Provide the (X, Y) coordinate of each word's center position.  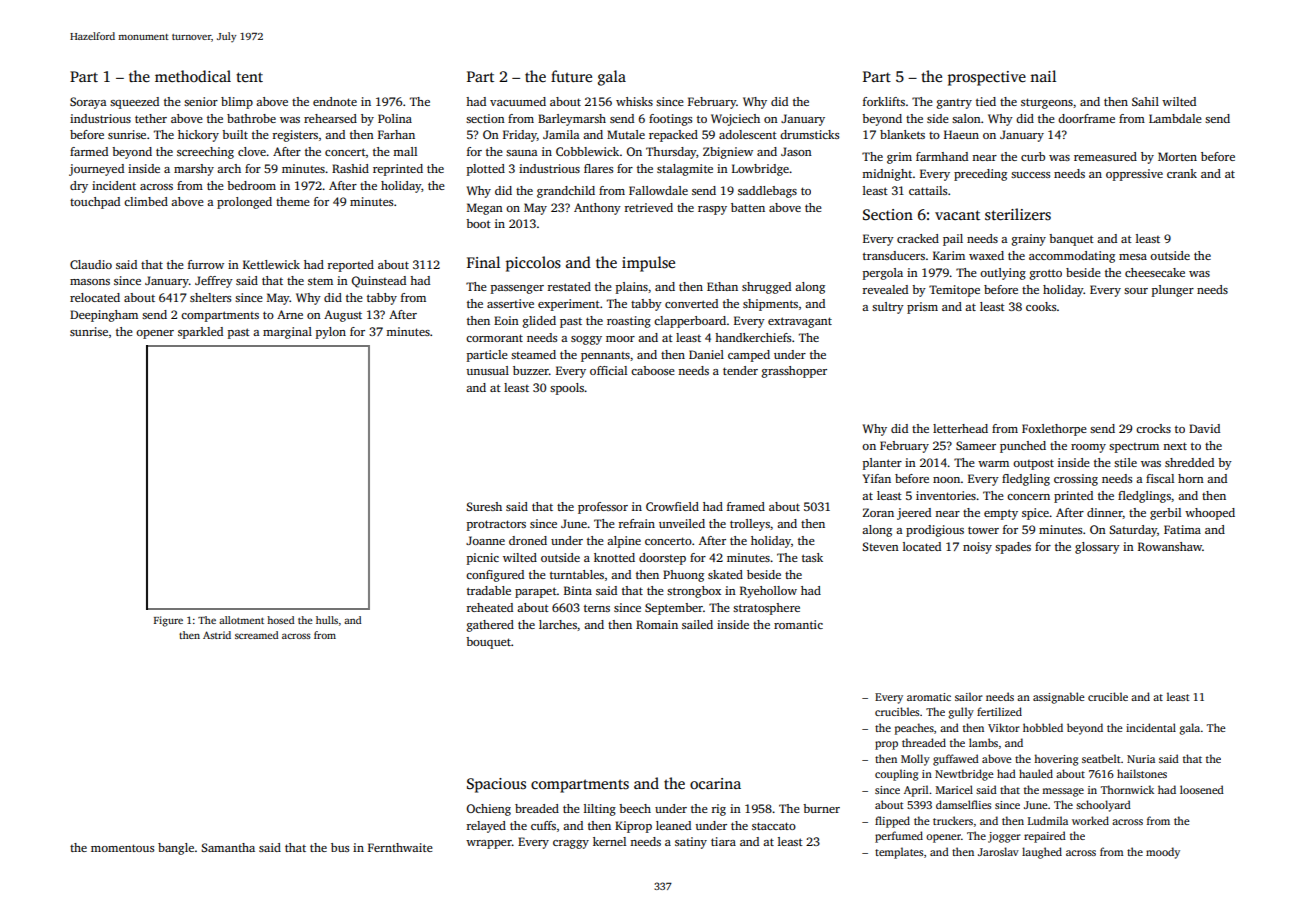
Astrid (217, 635)
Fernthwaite (400, 847)
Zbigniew (728, 153)
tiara (723, 841)
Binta (578, 590)
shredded (1189, 462)
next (1175, 446)
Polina (395, 118)
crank (1182, 173)
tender (740, 370)
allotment (241, 620)
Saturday (1133, 531)
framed (746, 506)
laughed (1042, 853)
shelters (210, 297)
